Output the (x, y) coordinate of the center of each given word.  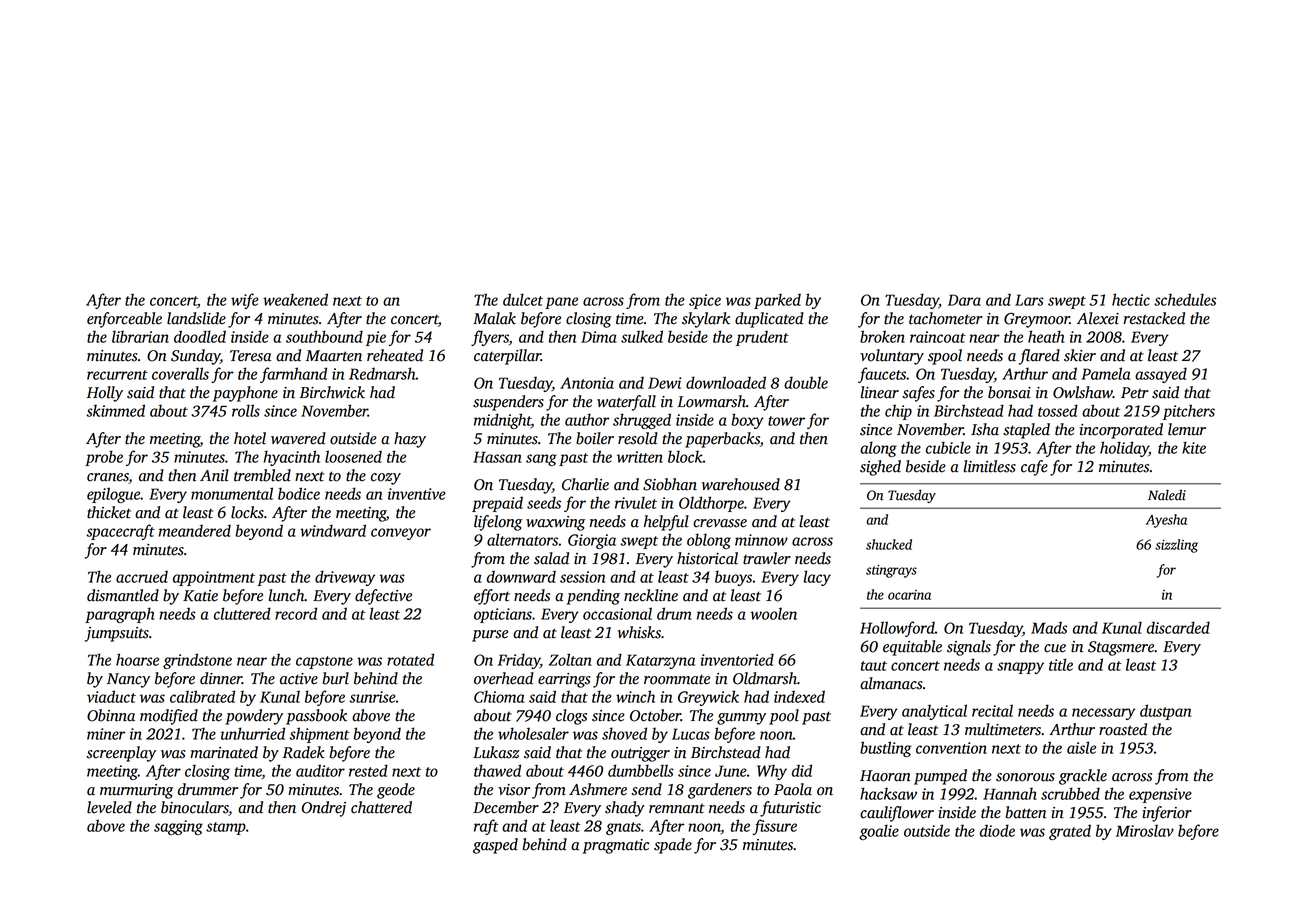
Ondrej (323, 809)
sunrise (372, 697)
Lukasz (496, 752)
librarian (140, 336)
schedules (1185, 299)
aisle (1081, 747)
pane (561, 303)
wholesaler (533, 733)
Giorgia (592, 541)
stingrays (891, 571)
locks (247, 512)
